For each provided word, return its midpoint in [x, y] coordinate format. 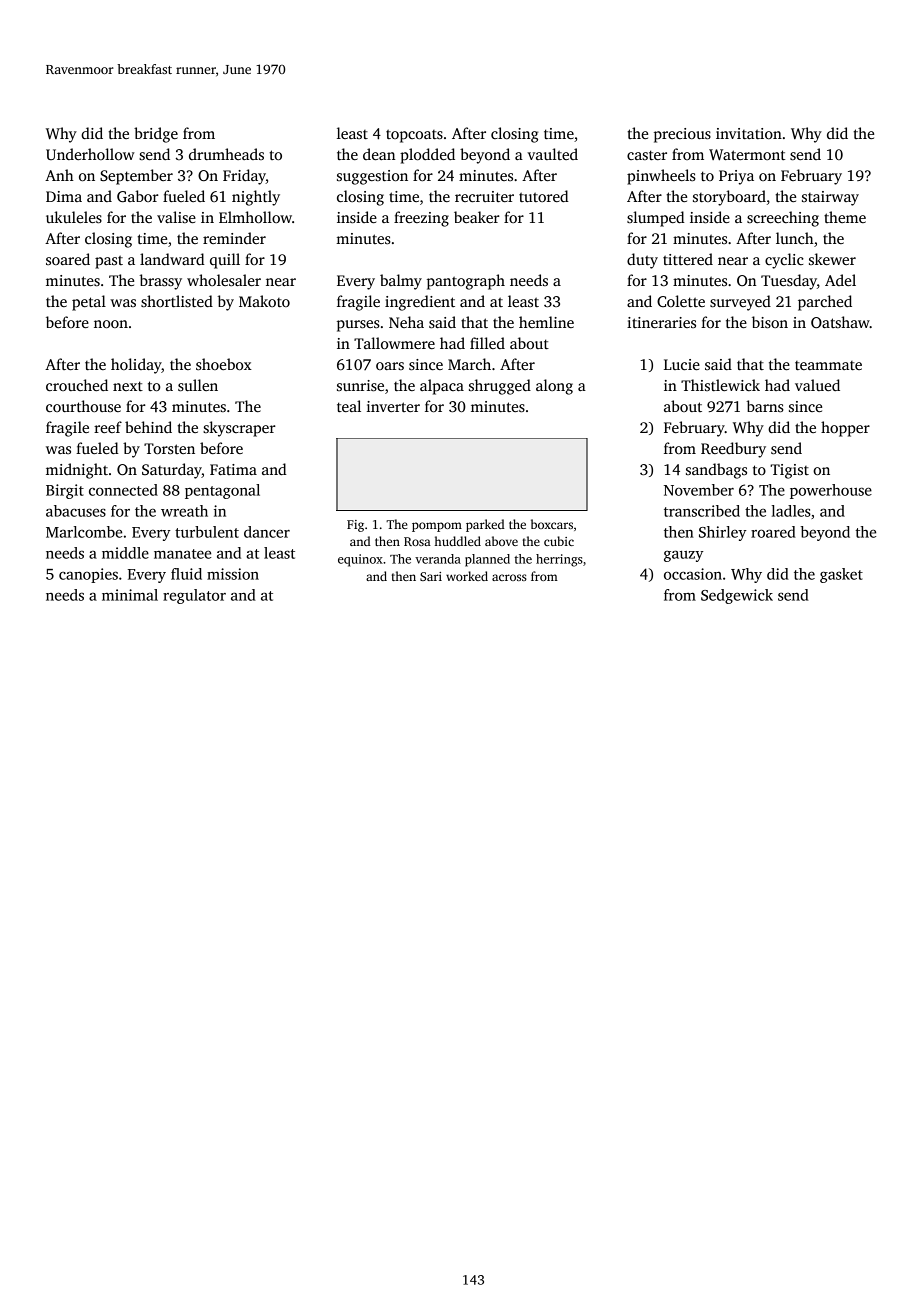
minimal [130, 595]
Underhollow [90, 154]
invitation [749, 133]
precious [682, 135]
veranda [438, 559]
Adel [840, 280]
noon [111, 324]
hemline [546, 322]
